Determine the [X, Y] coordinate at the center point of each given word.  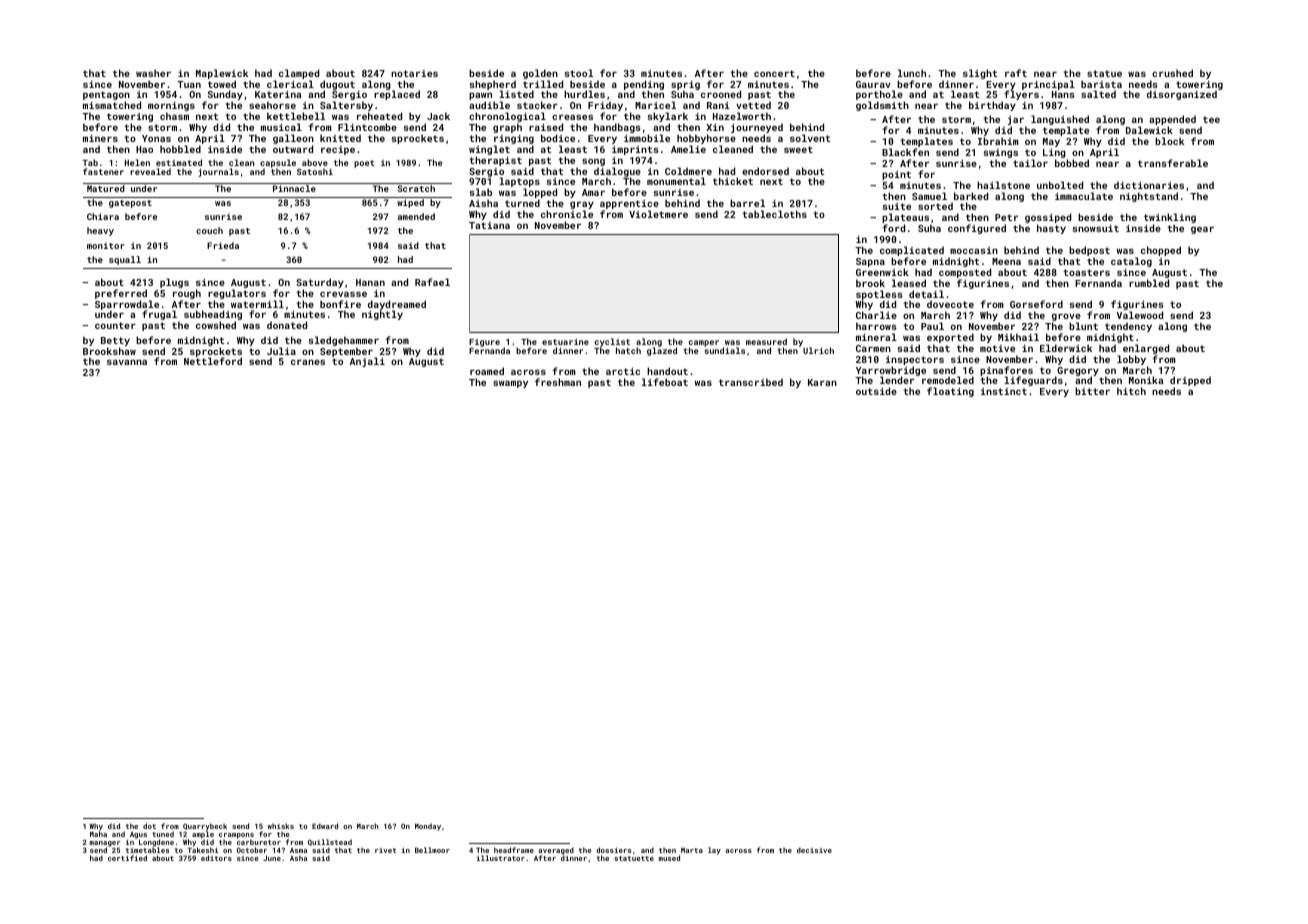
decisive [814, 850]
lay [714, 851]
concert [774, 73]
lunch [912, 73]
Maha [98, 834]
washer [153, 73]
